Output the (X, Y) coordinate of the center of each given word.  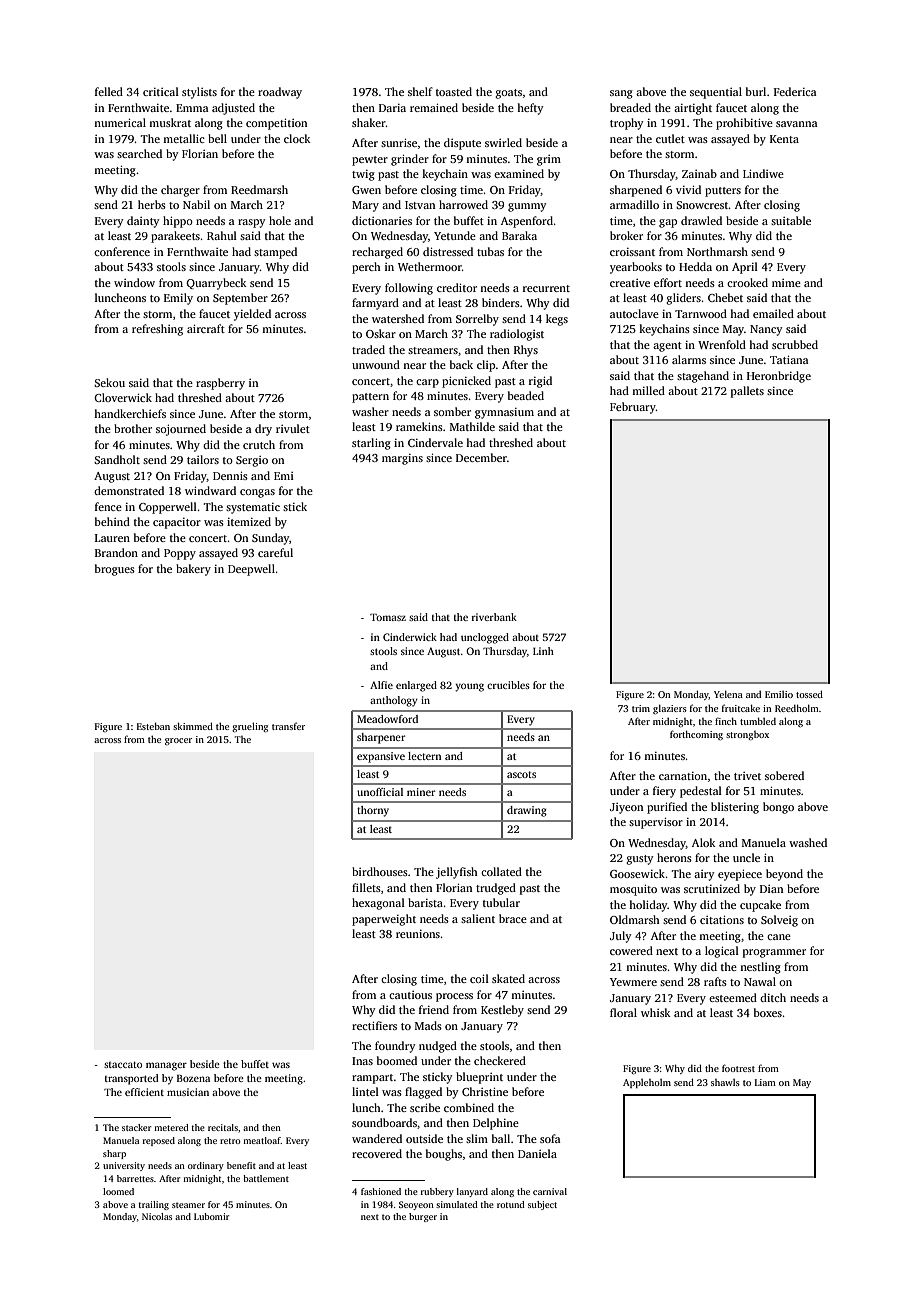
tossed (809, 694)
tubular (501, 902)
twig (363, 175)
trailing (154, 1205)
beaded (526, 395)
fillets (366, 887)
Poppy (180, 554)
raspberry (220, 384)
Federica (795, 91)
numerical (120, 122)
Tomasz (388, 617)
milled (648, 390)
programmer (774, 953)
